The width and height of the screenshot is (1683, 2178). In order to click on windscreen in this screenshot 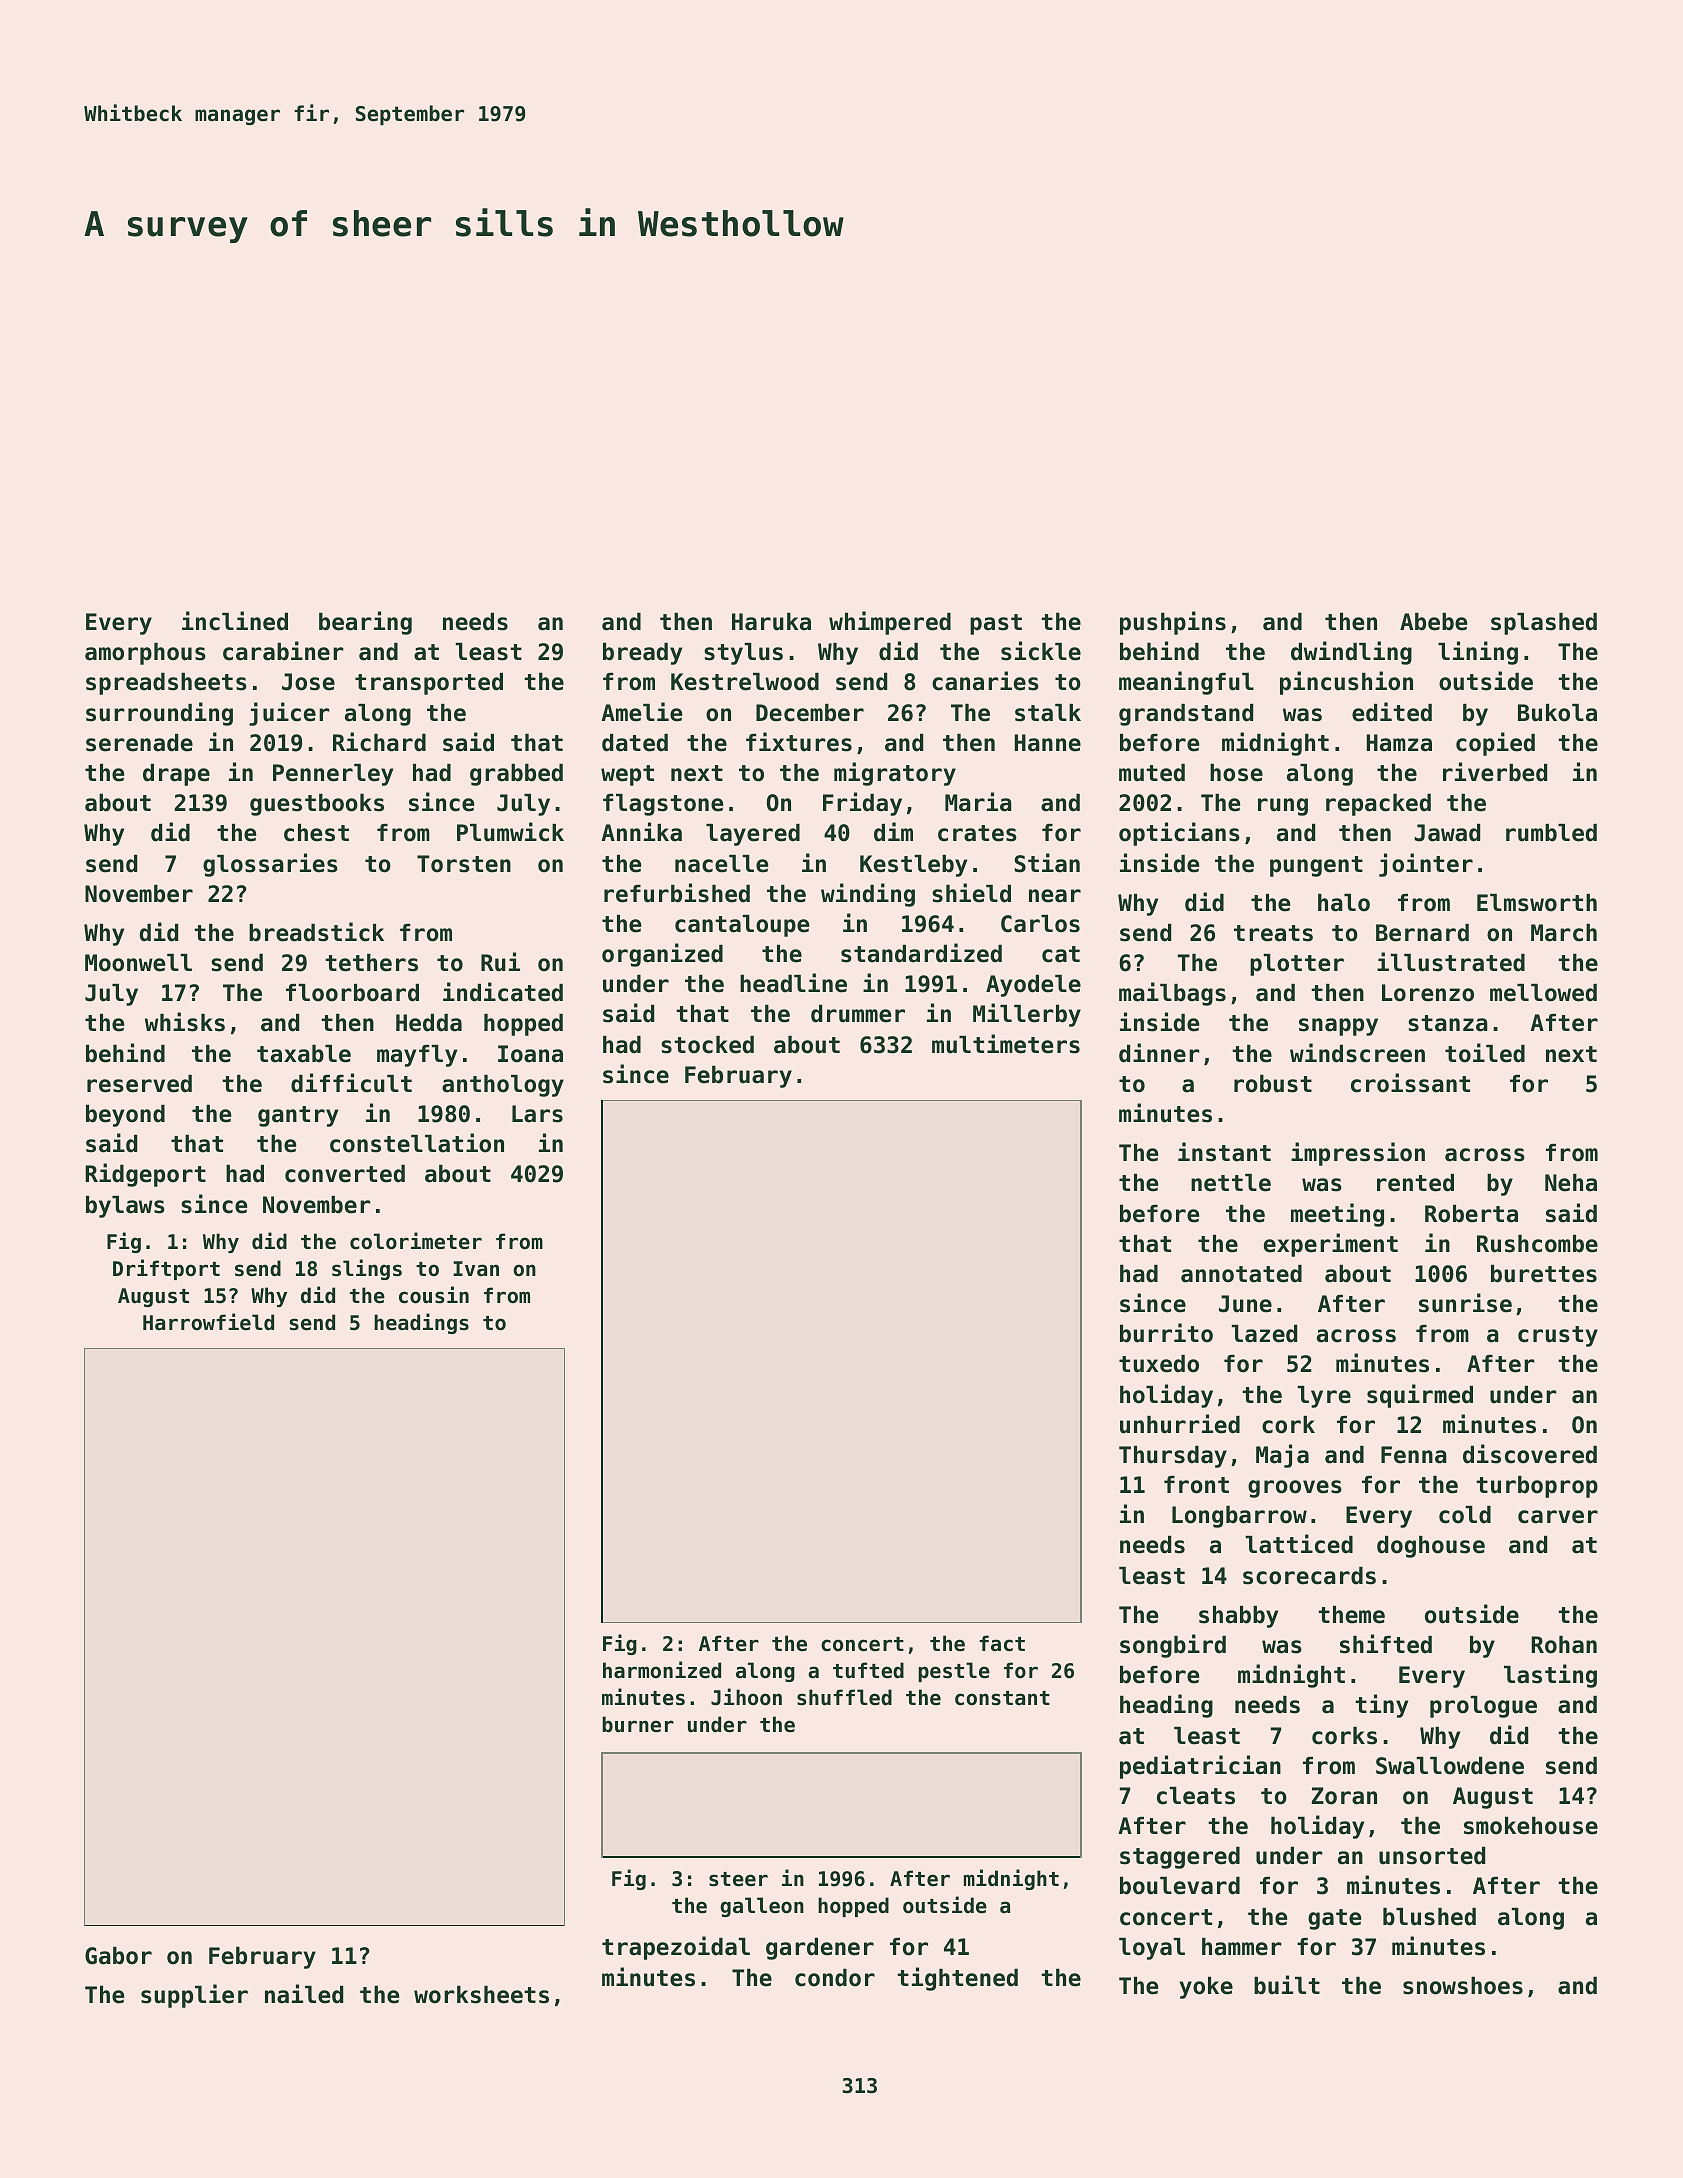, I will do `click(1357, 1053)`.
